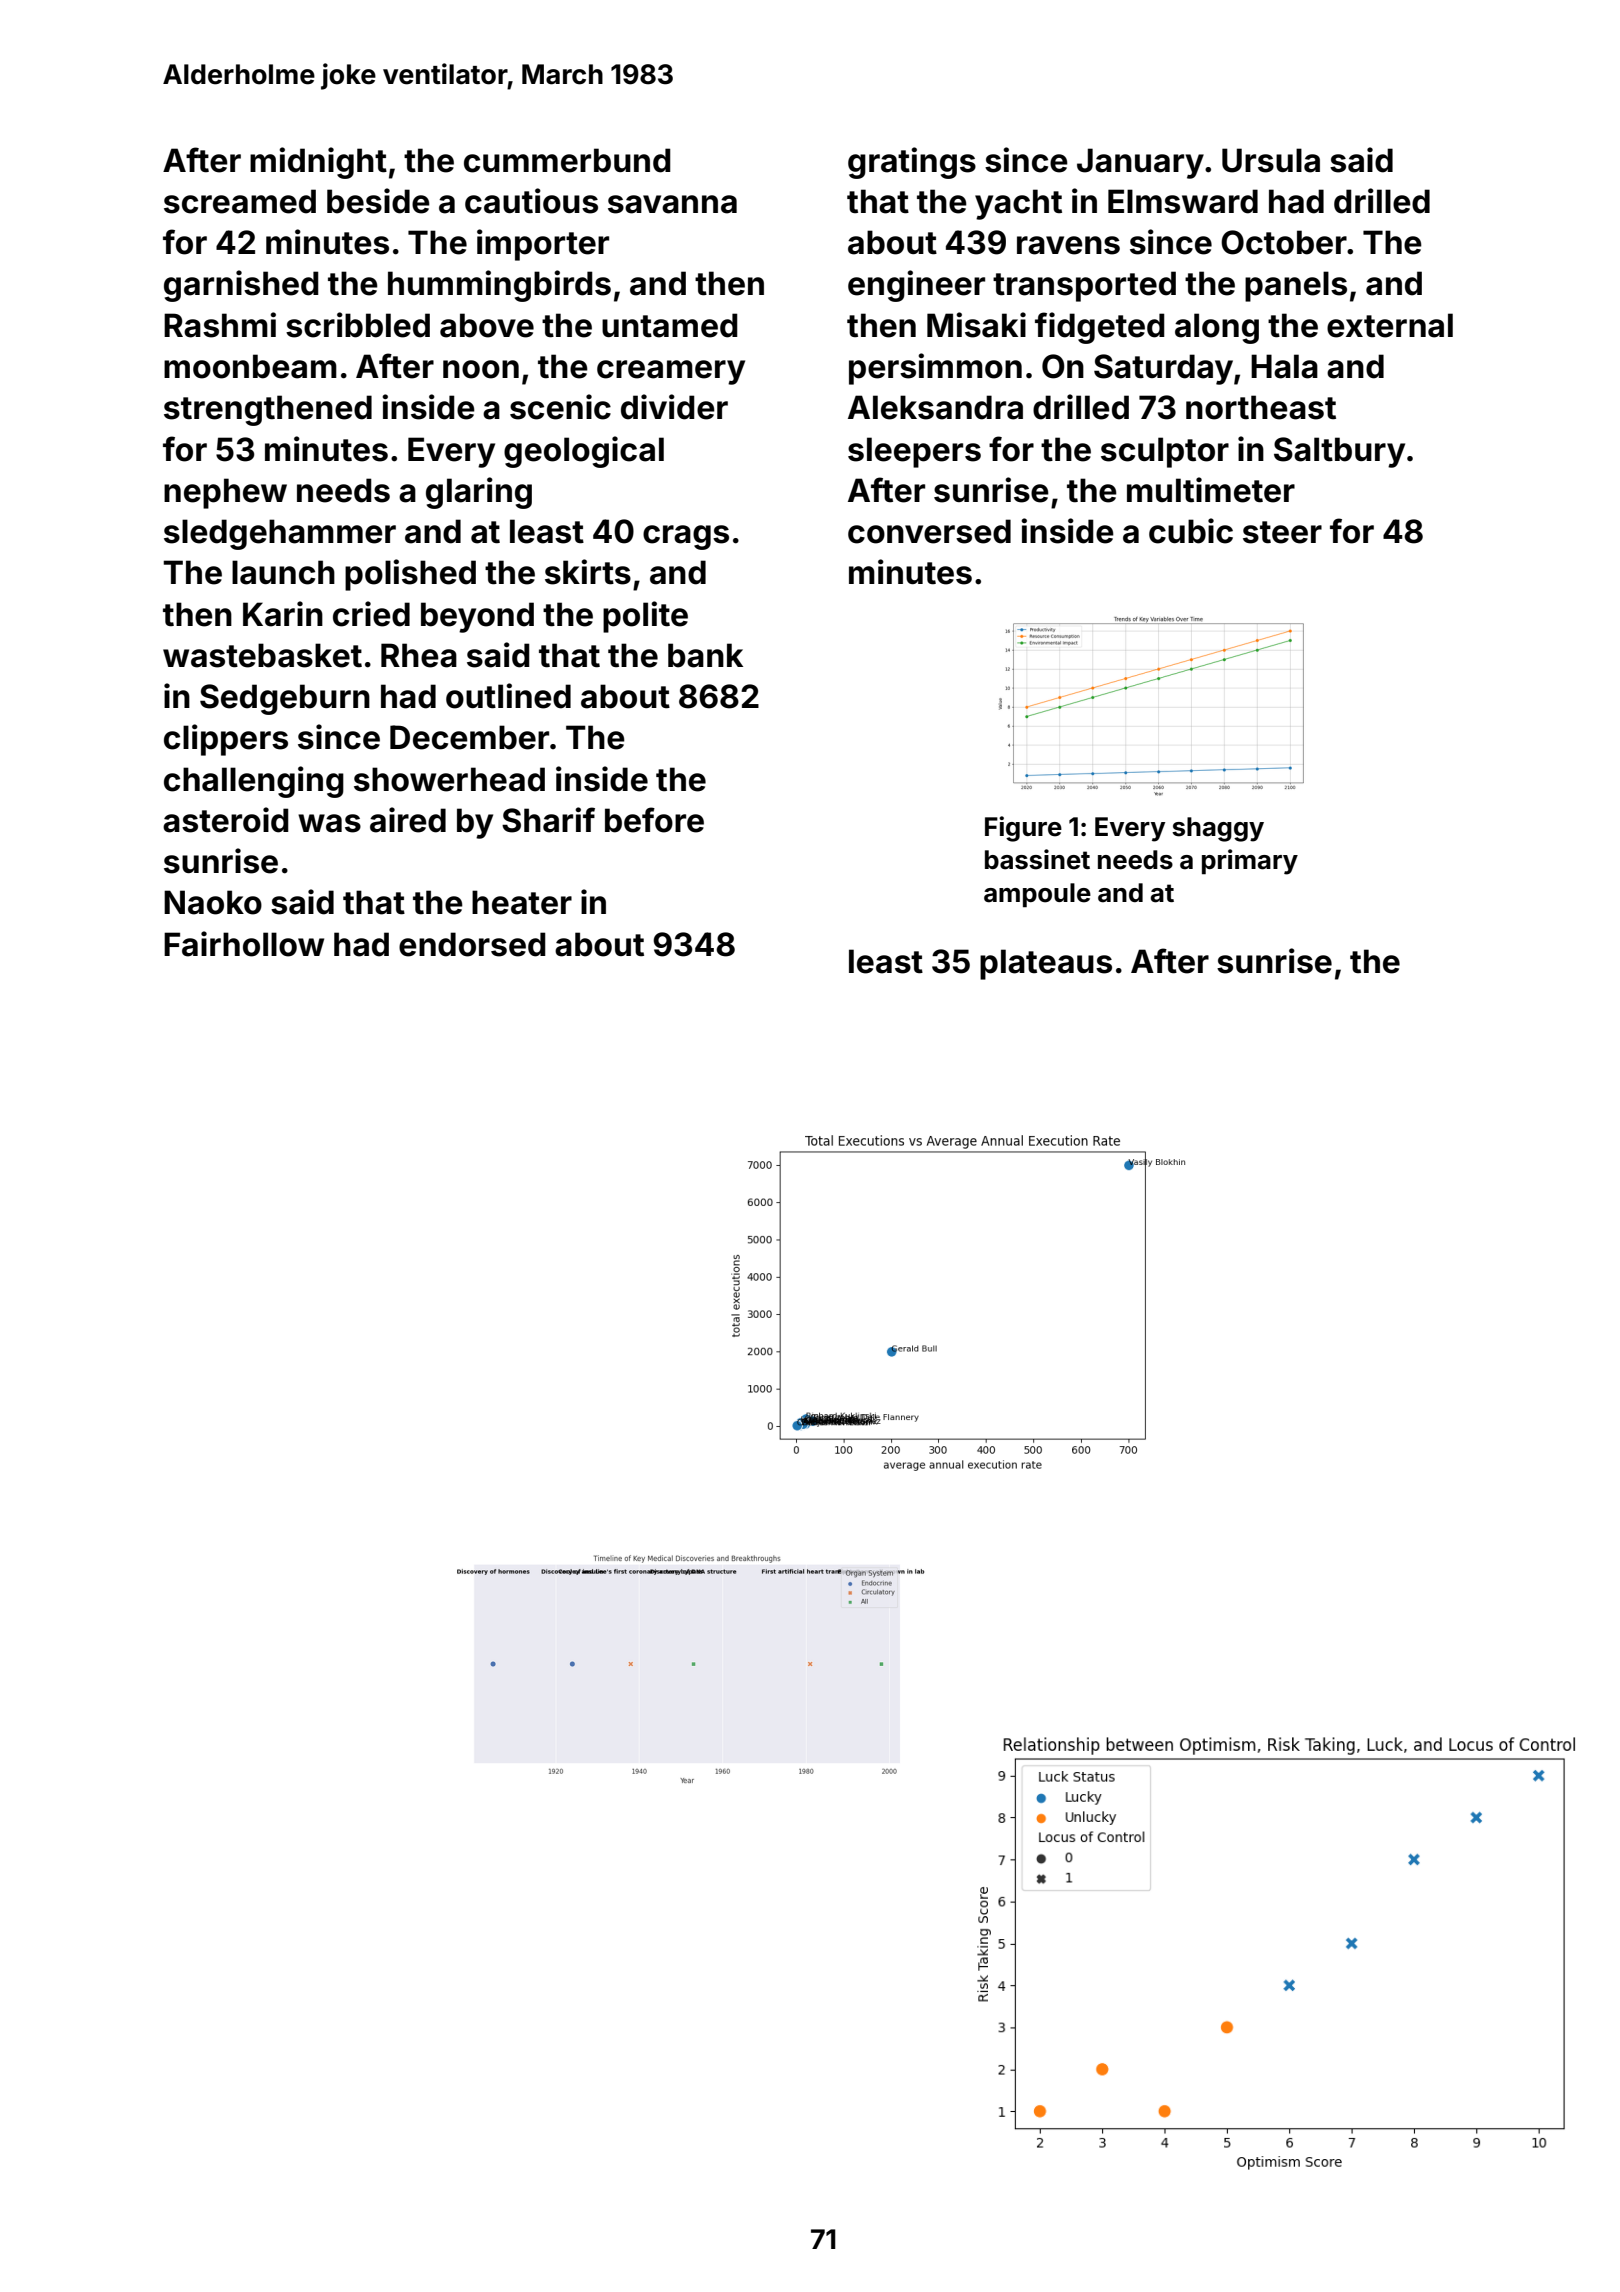 This screenshot has height=2292, width=1620. Describe the element at coordinates (935, 369) in the screenshot. I see `persimmon` at that location.
